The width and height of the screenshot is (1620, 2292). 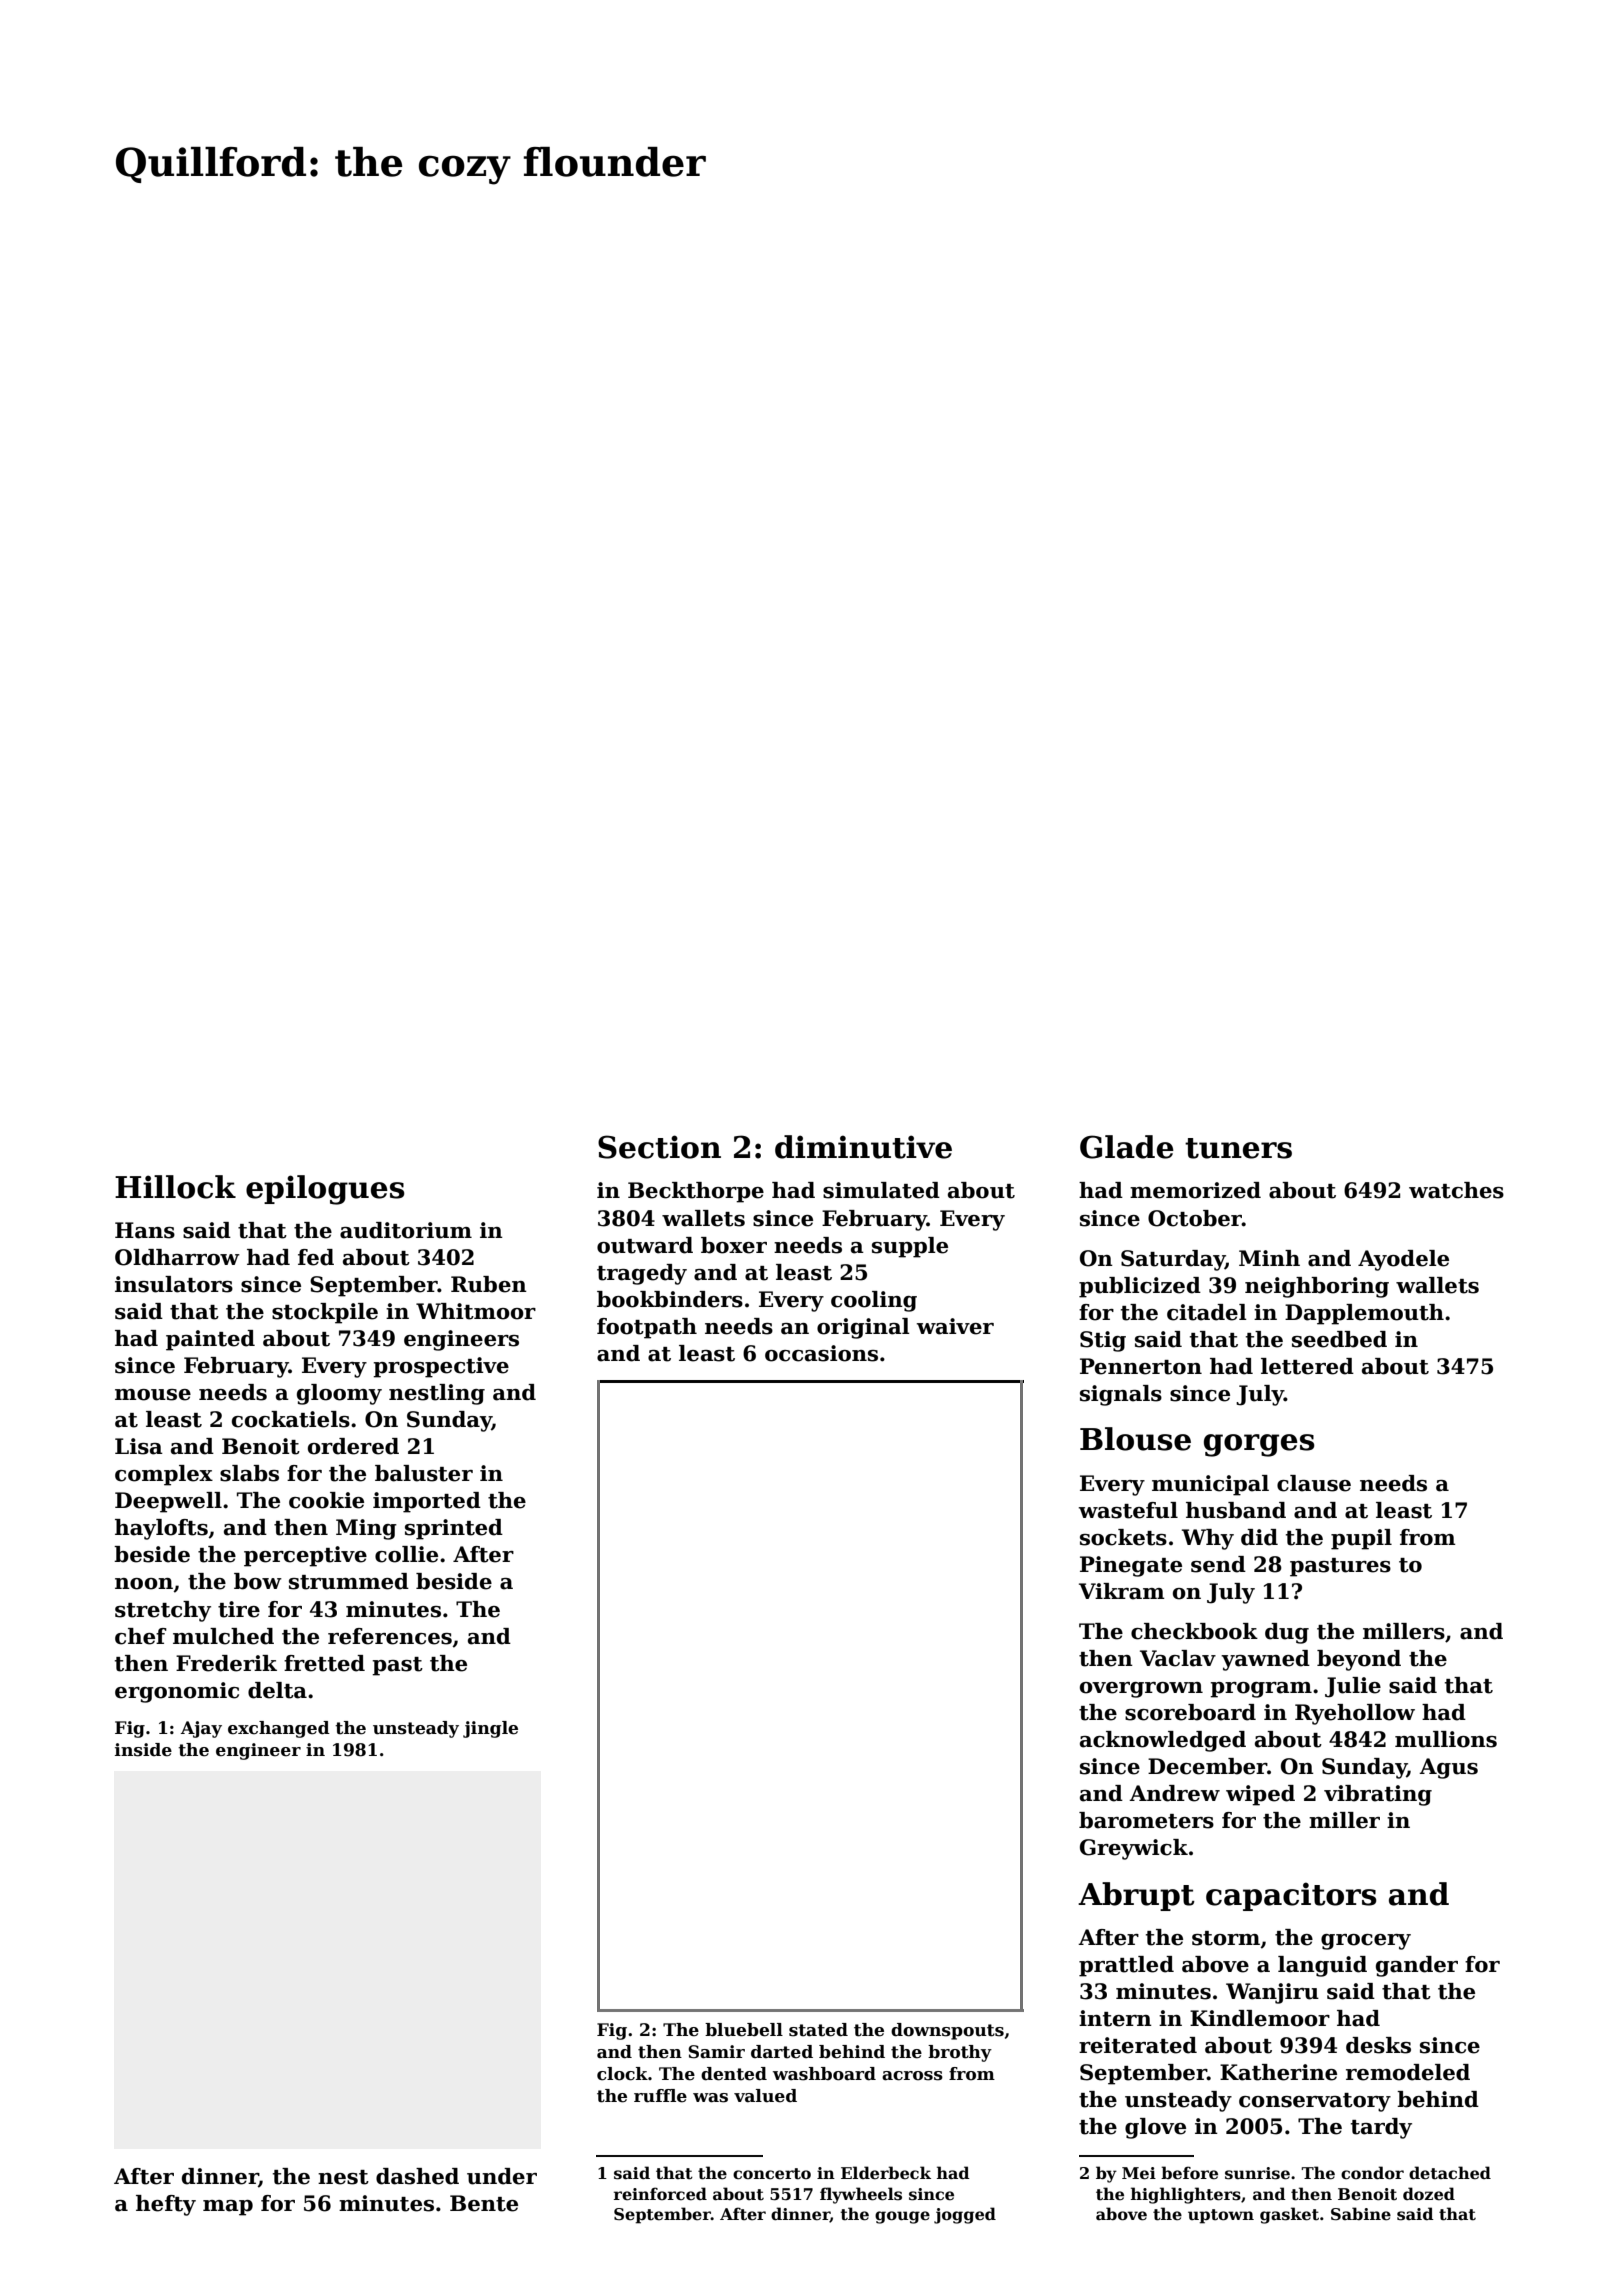 What do you see at coordinates (1122, 1591) in the screenshot?
I see `Vikram` at bounding box center [1122, 1591].
